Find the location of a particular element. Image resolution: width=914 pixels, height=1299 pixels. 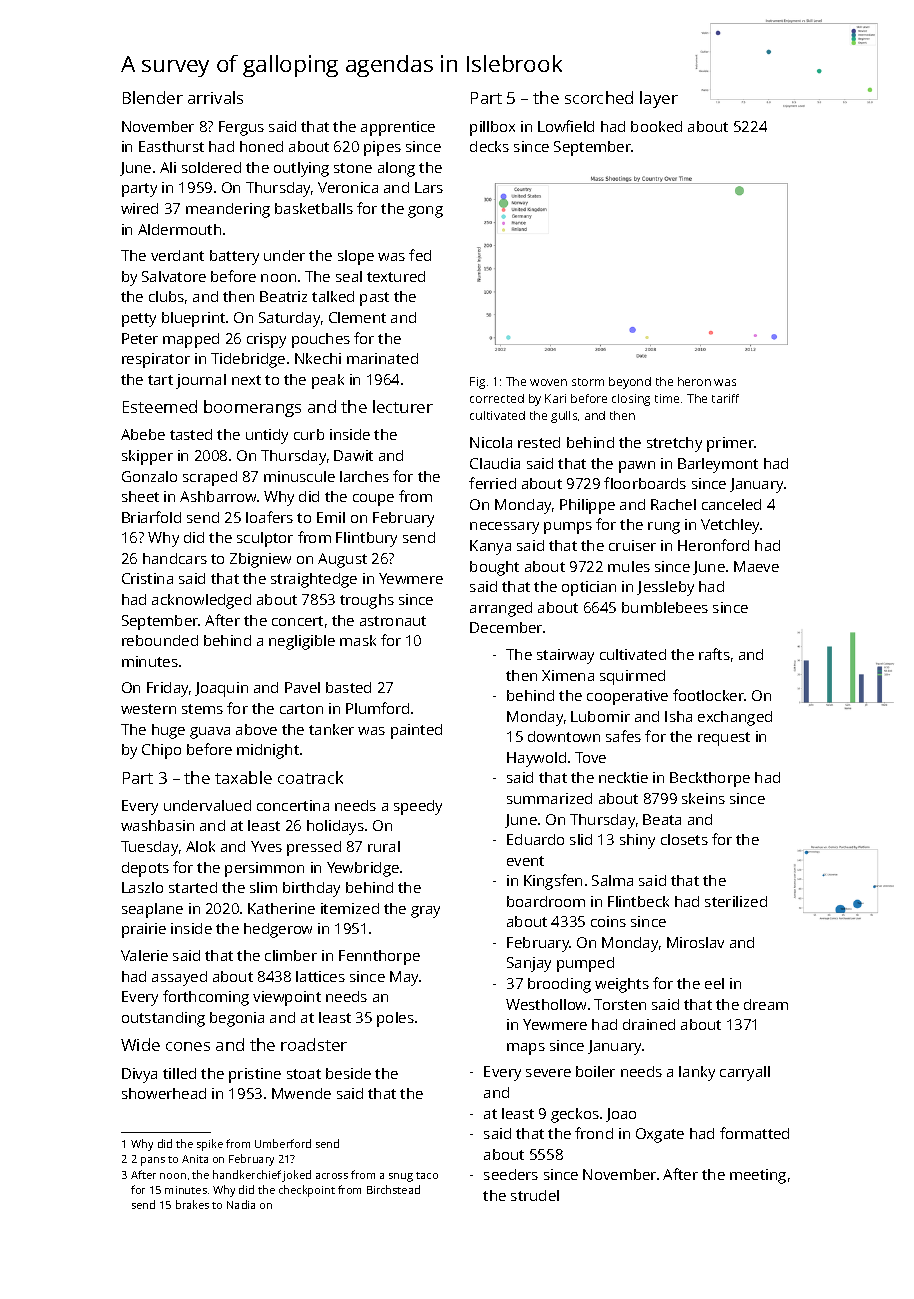

meandering is located at coordinates (228, 210).
